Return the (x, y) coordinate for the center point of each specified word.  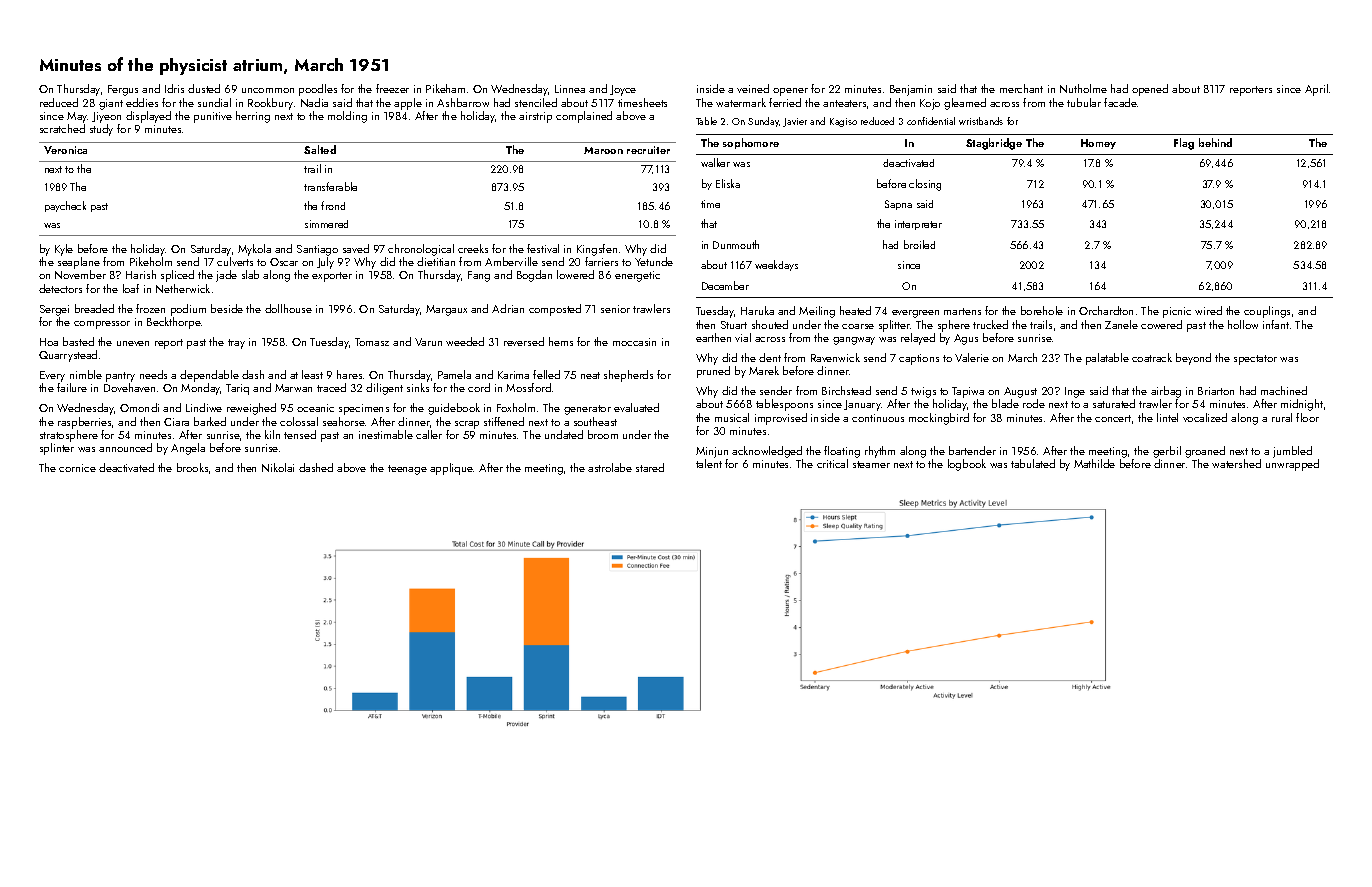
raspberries (84, 423)
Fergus (123, 90)
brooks (192, 467)
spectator (1255, 360)
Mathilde (1094, 463)
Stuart (734, 325)
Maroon (603, 150)
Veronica (65, 150)
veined (753, 88)
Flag (1184, 144)
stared (650, 467)
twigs (923, 392)
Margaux (446, 310)
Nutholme (1083, 88)
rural (1282, 417)
